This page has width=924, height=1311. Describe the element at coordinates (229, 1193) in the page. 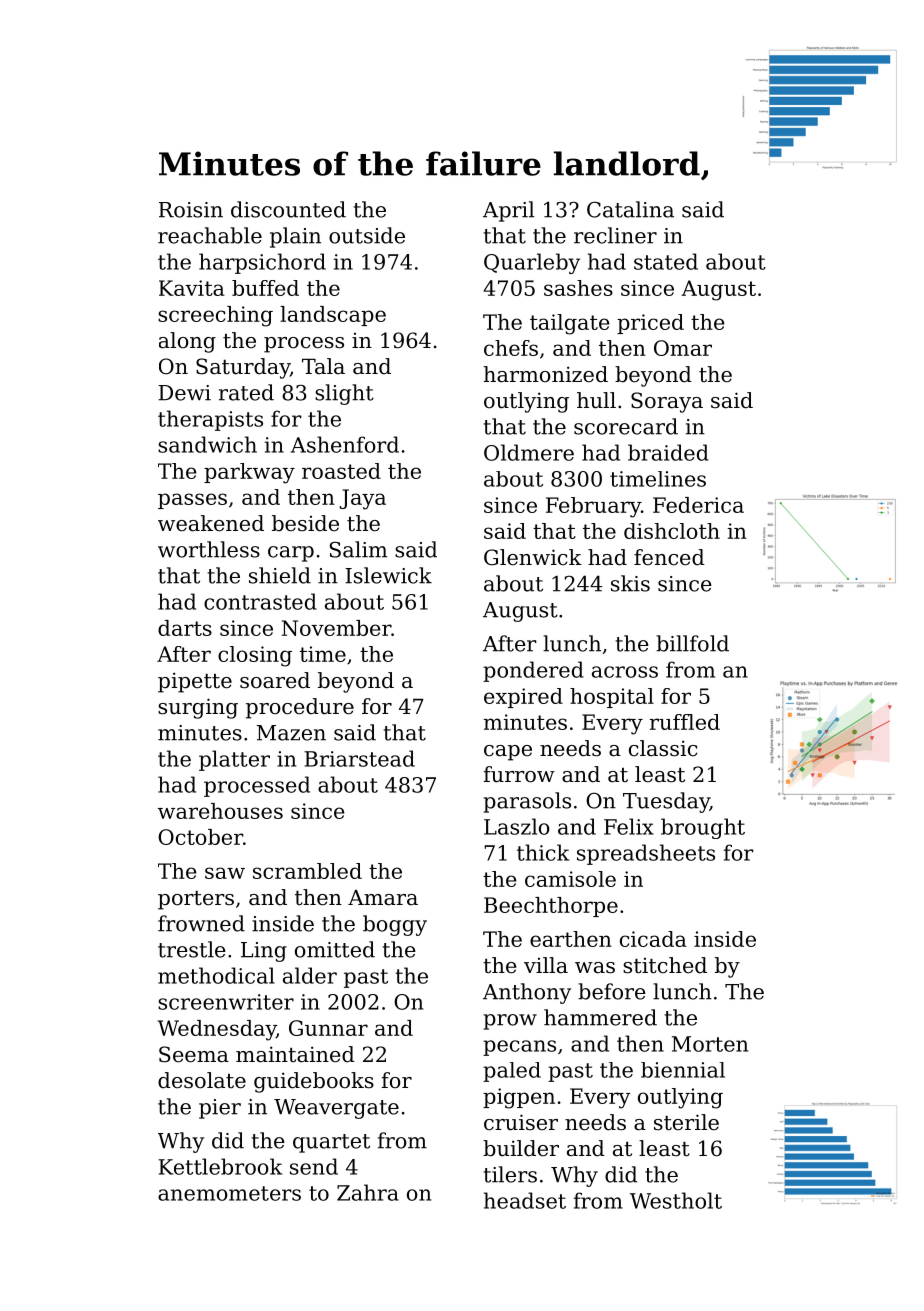

I see `anemometers` at that location.
